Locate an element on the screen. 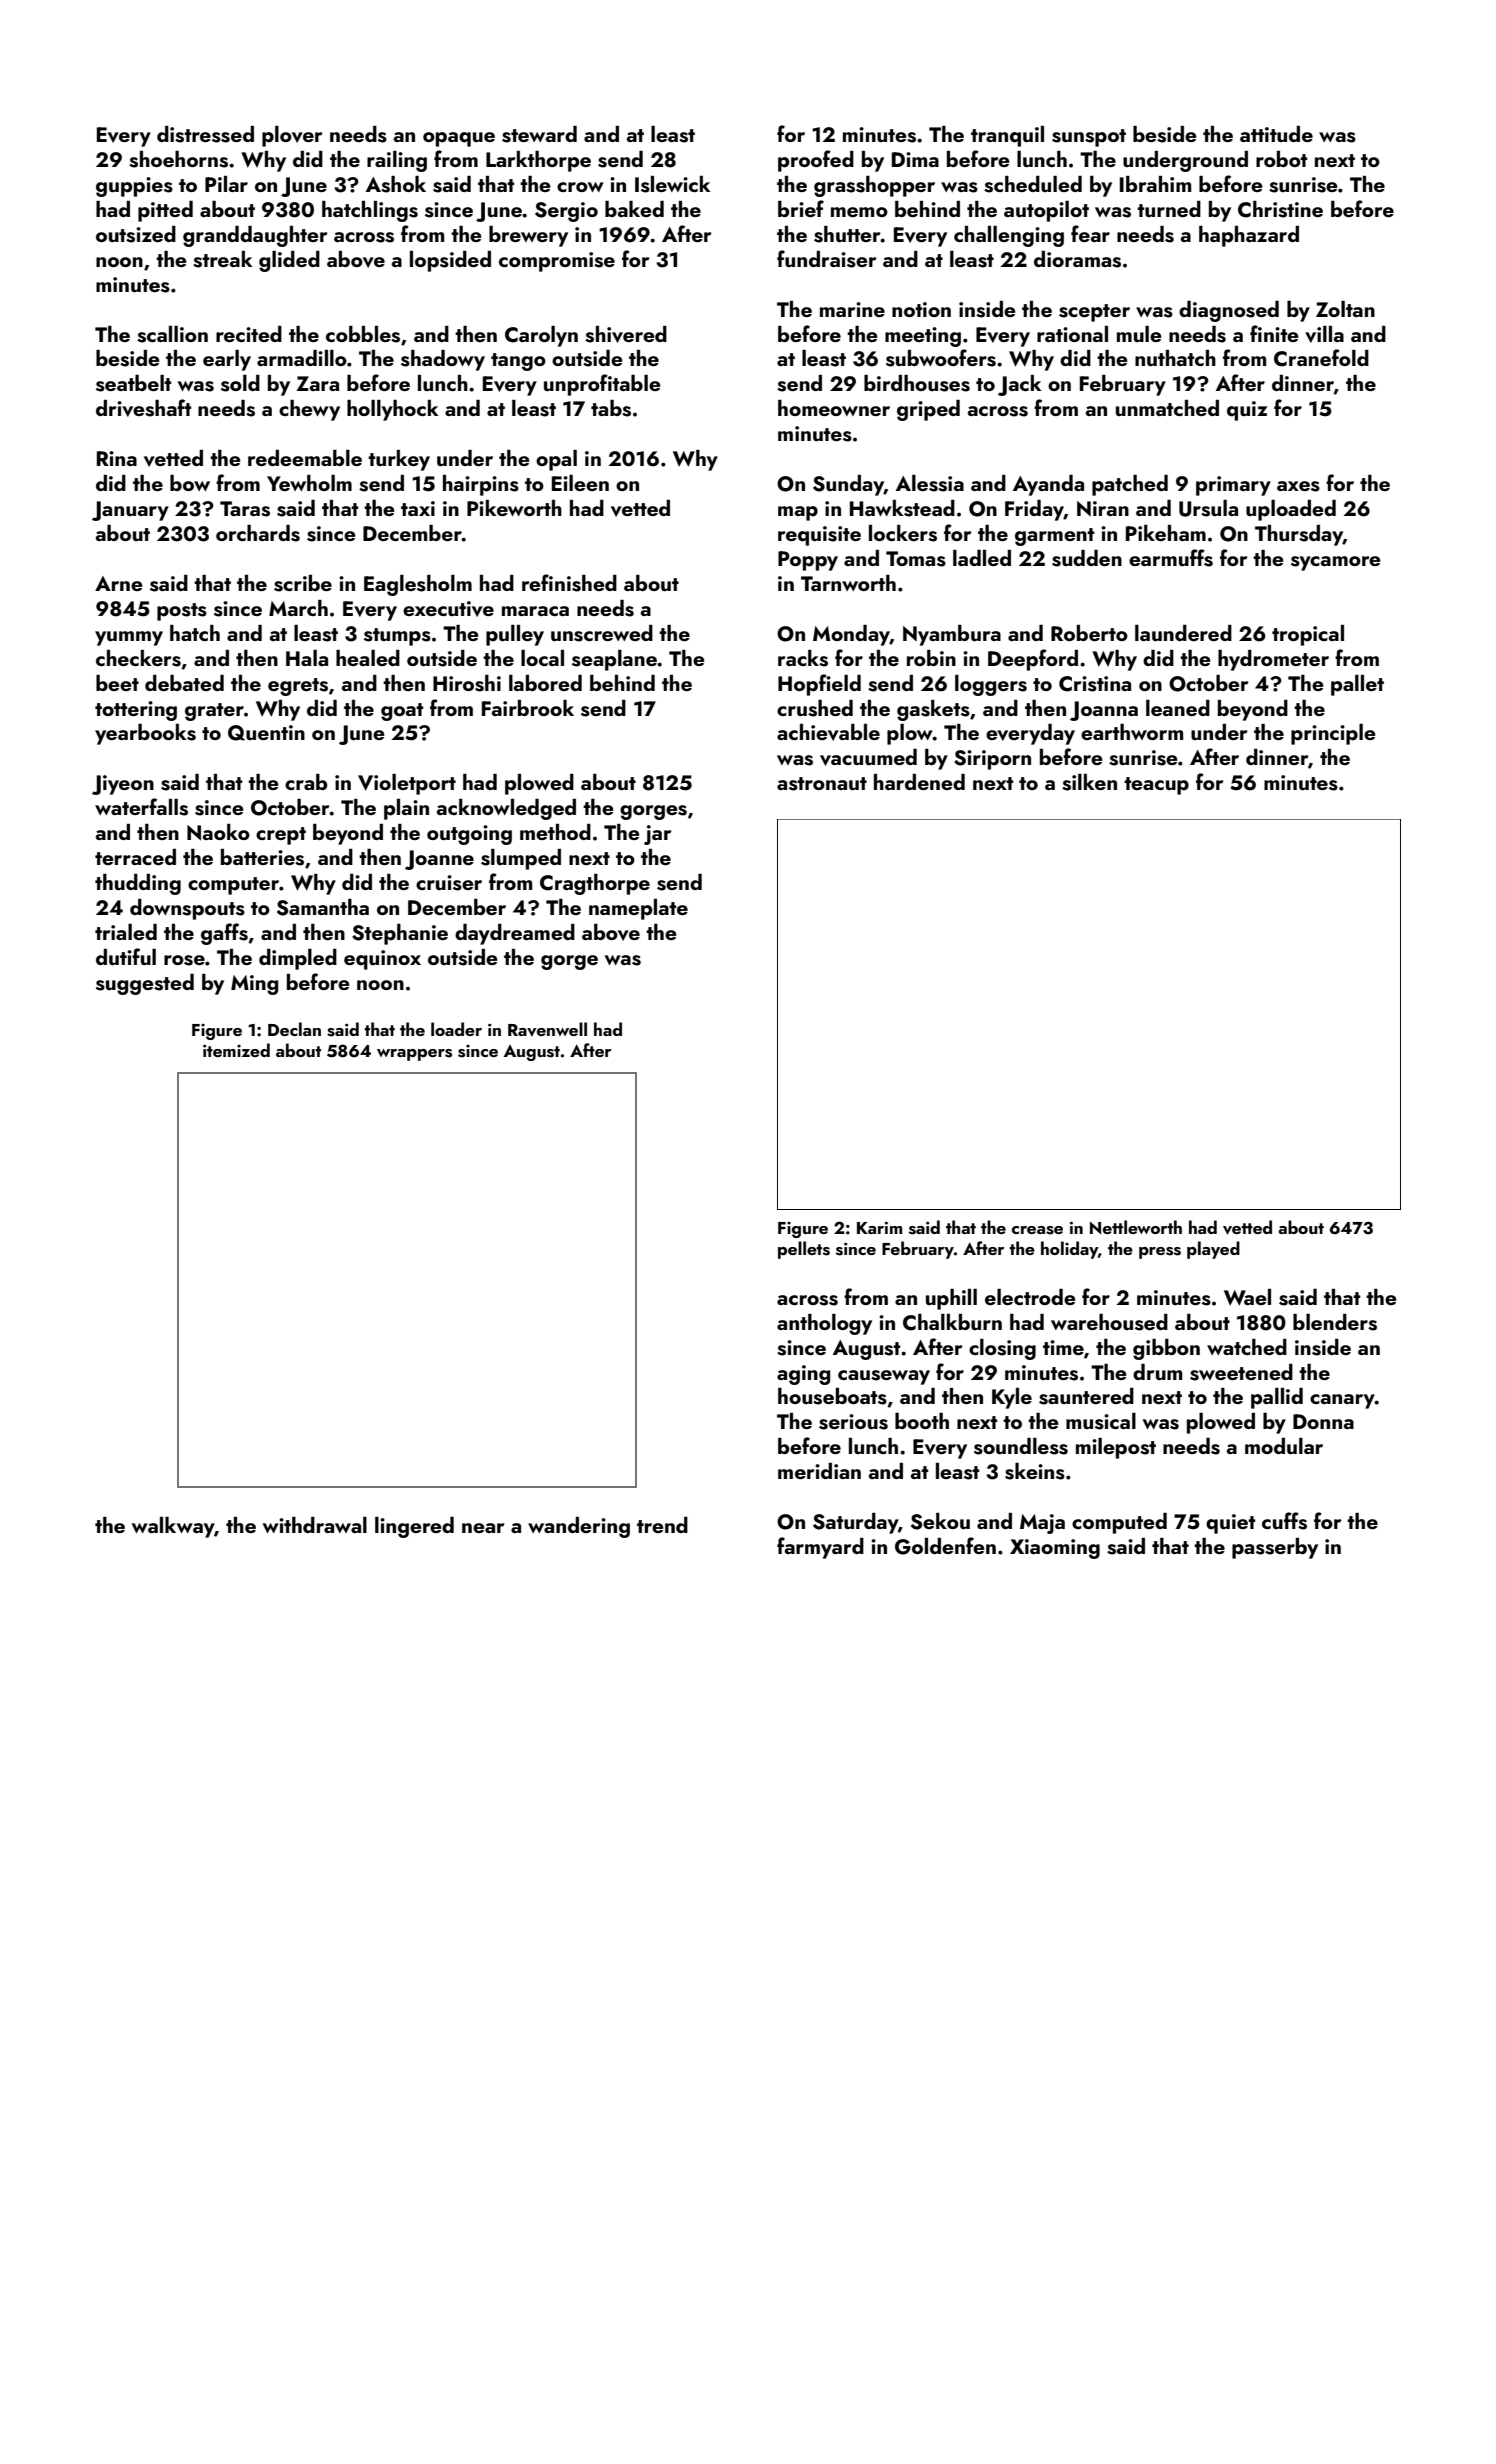 This screenshot has height=2464, width=1496. jar is located at coordinates (658, 835).
